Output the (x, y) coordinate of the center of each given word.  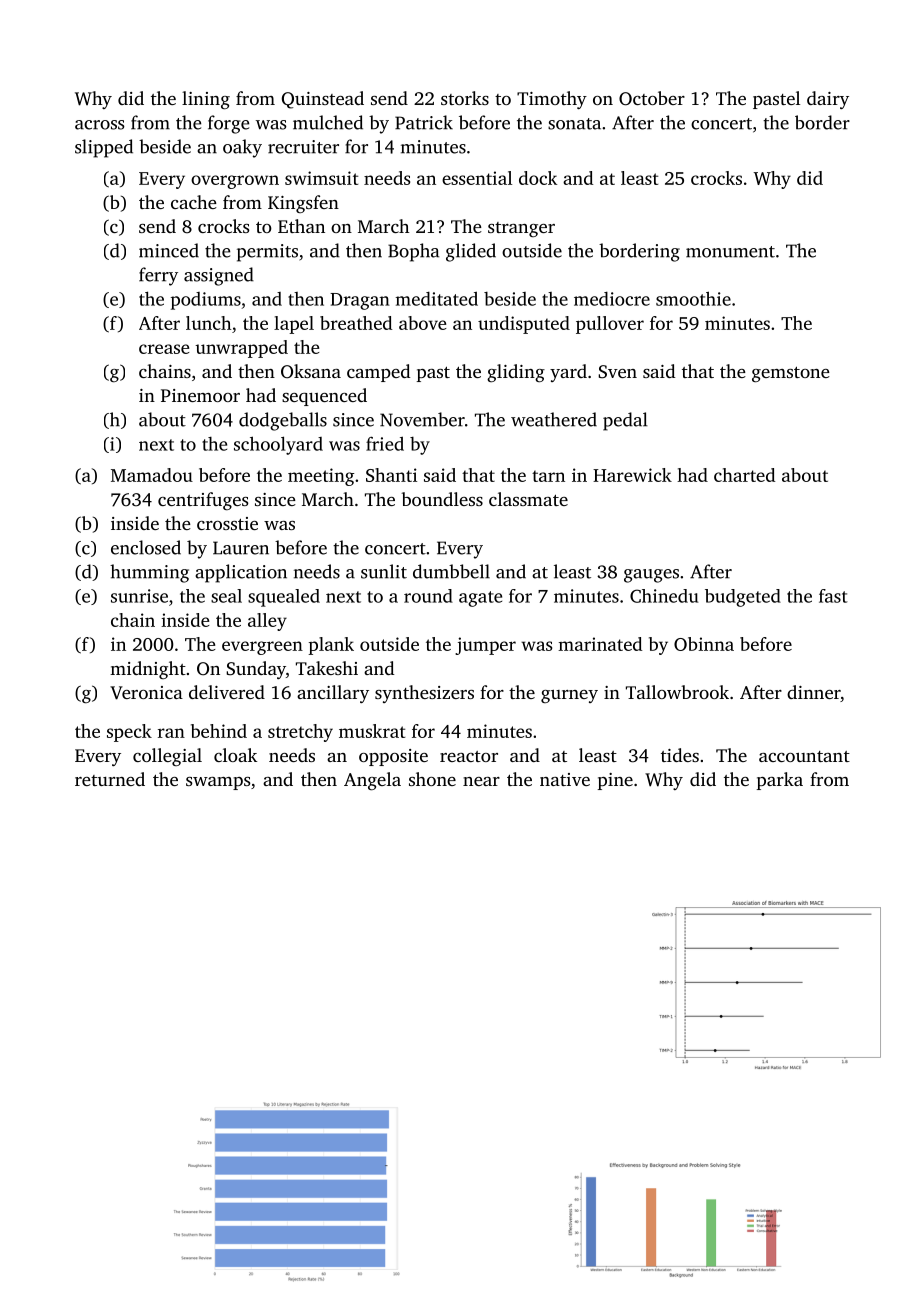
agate (480, 599)
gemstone (791, 375)
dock (538, 178)
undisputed (524, 325)
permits (267, 253)
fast (833, 596)
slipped (104, 148)
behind (219, 731)
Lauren (241, 548)
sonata (574, 124)
